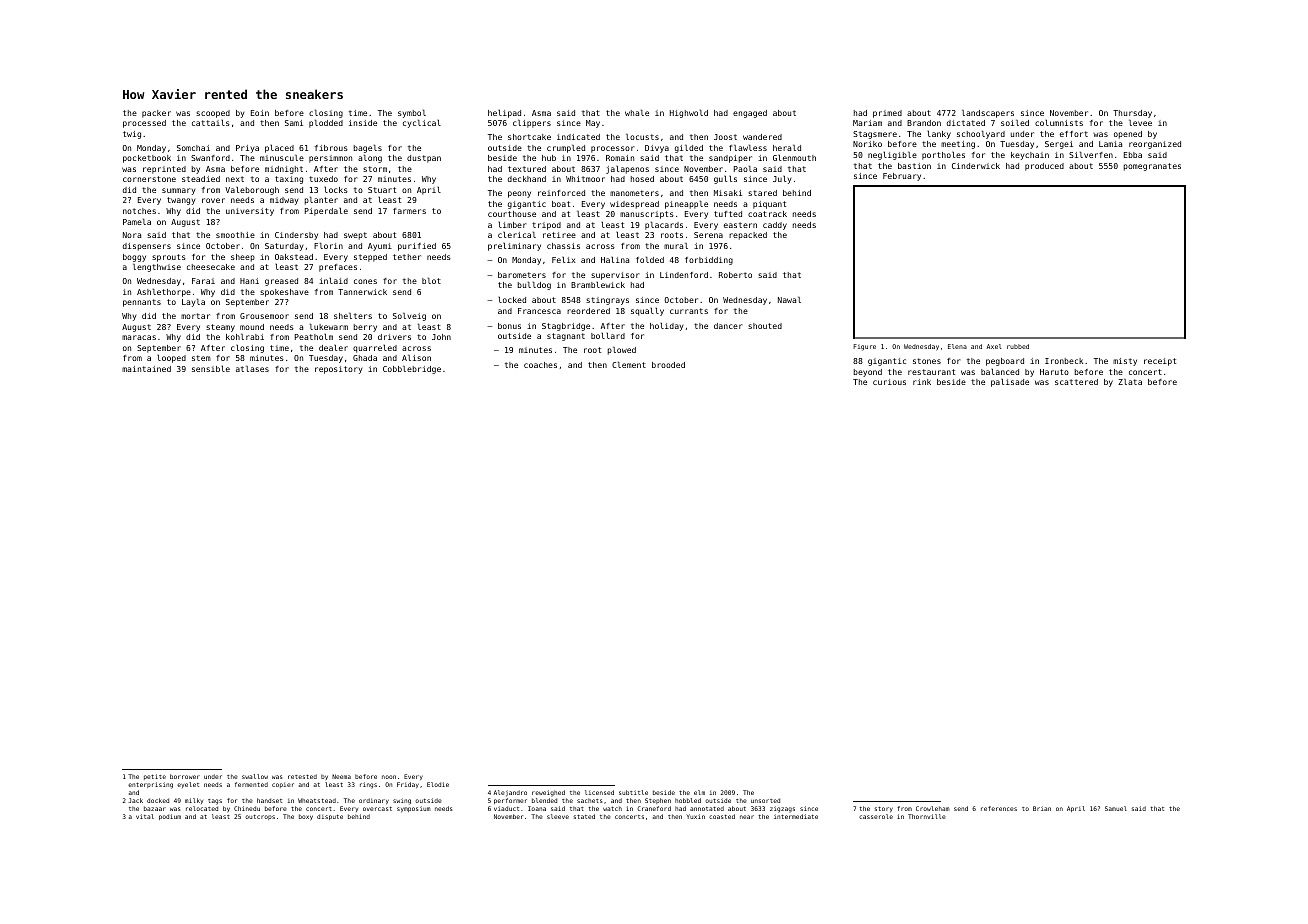  What do you see at coordinates (750, 114) in the screenshot?
I see `engaged` at bounding box center [750, 114].
